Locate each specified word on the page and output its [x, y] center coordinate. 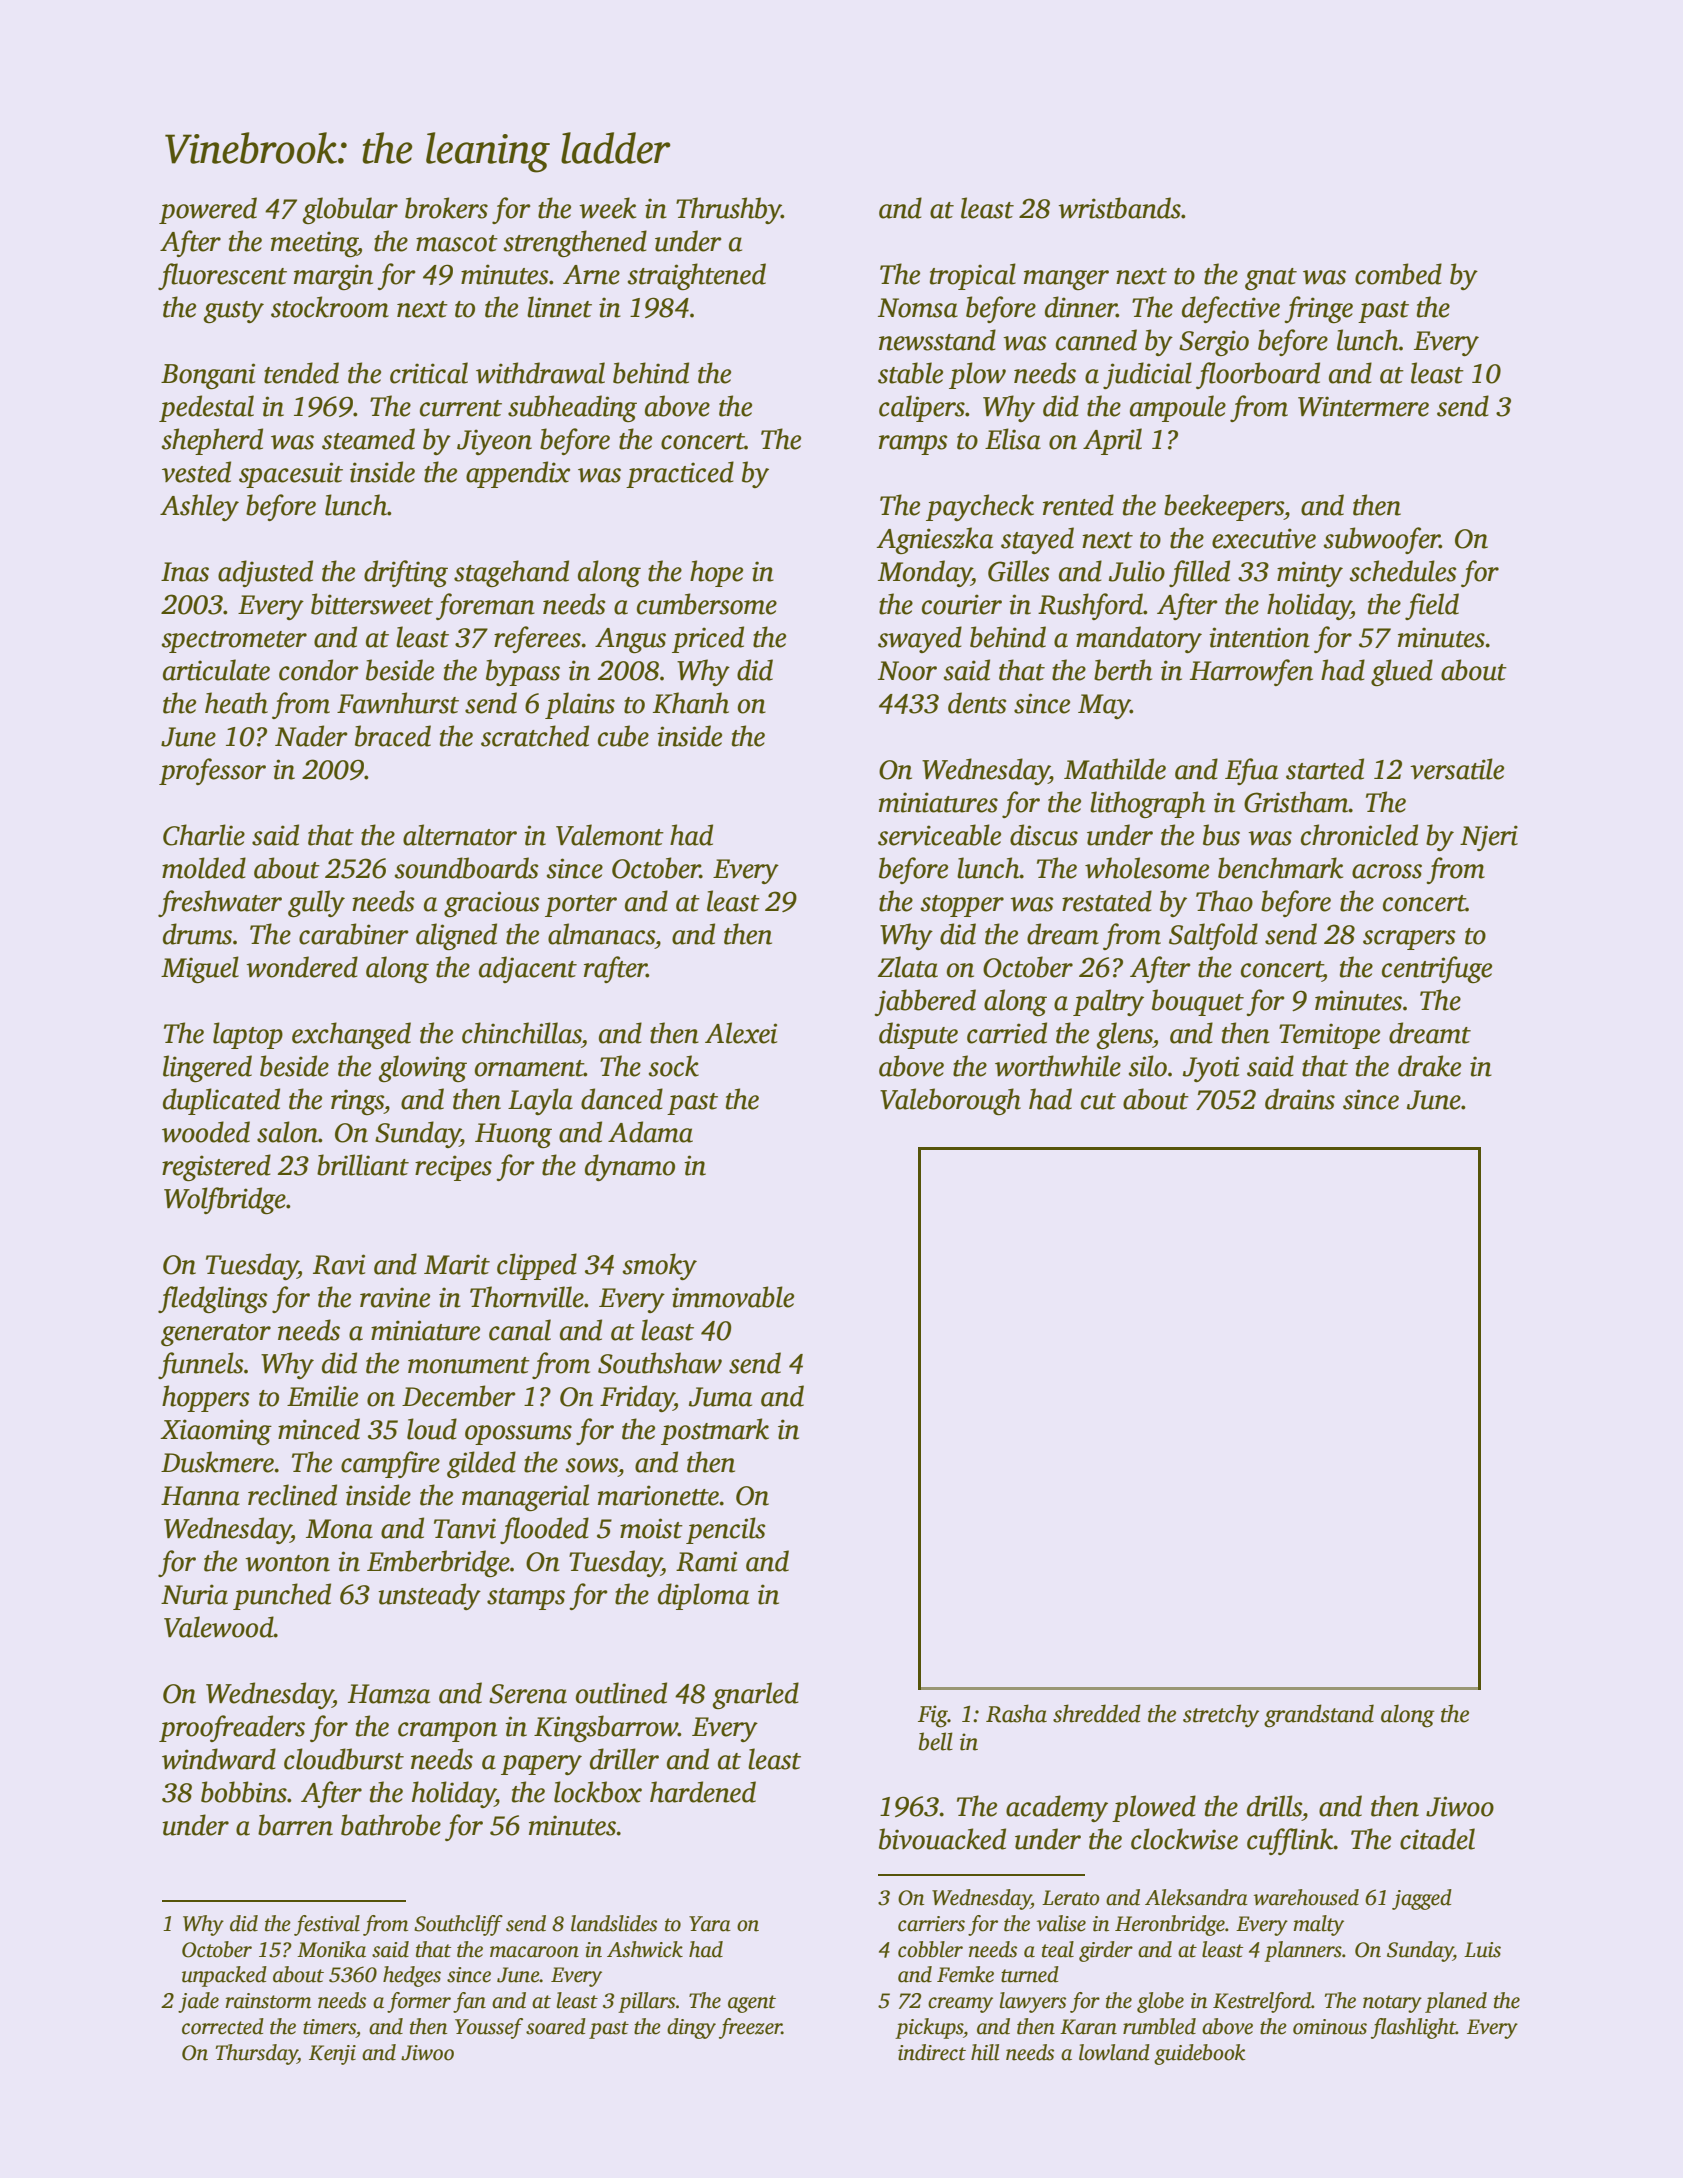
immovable [733, 1297]
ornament [529, 1068]
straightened [696, 276]
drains [1300, 1099]
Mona [339, 1529]
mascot [457, 243]
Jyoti [1211, 1069]
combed [1398, 274]
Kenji [332, 2055]
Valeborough [950, 1101]
